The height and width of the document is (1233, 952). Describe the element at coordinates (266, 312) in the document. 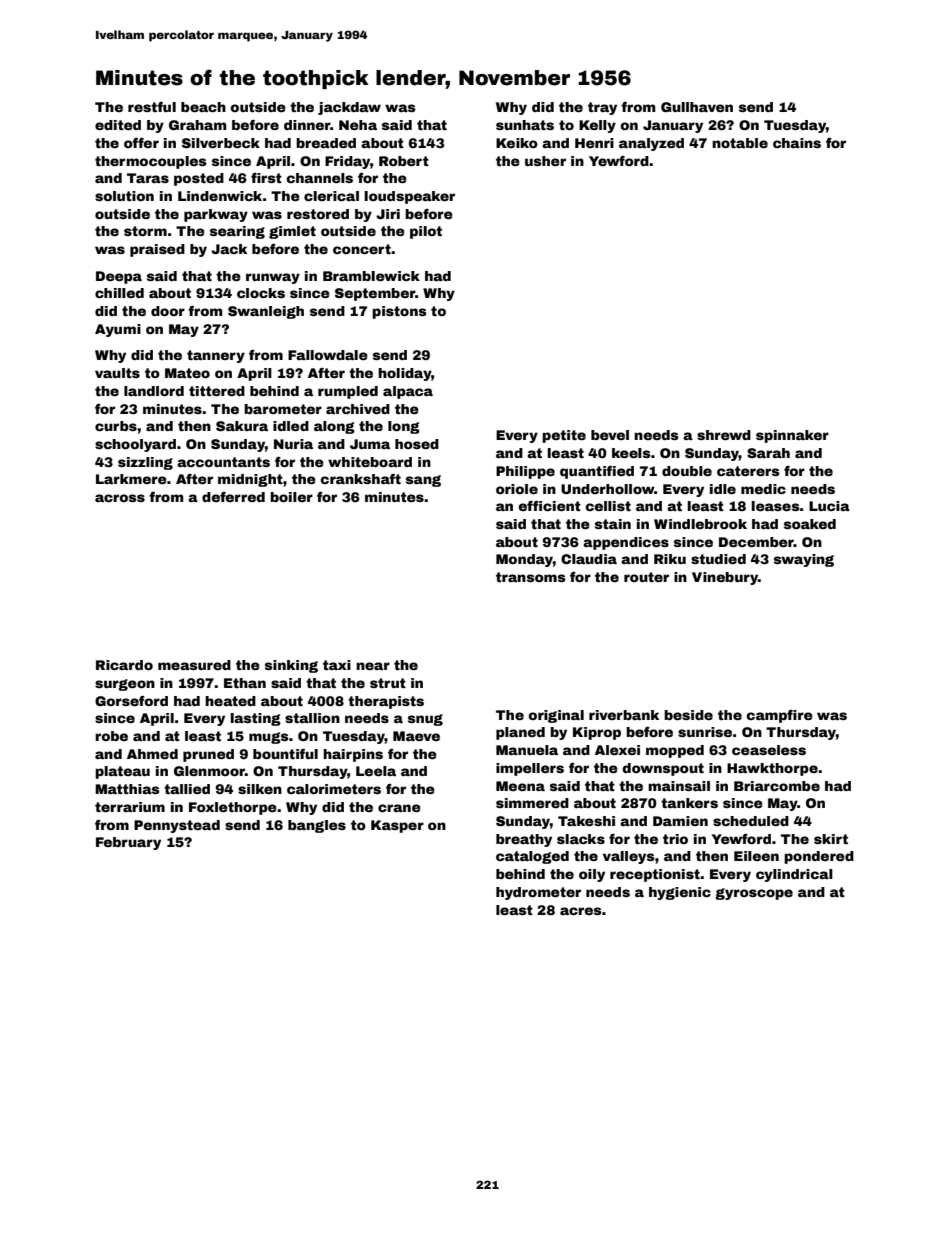

I see `Swanleigh` at that location.
